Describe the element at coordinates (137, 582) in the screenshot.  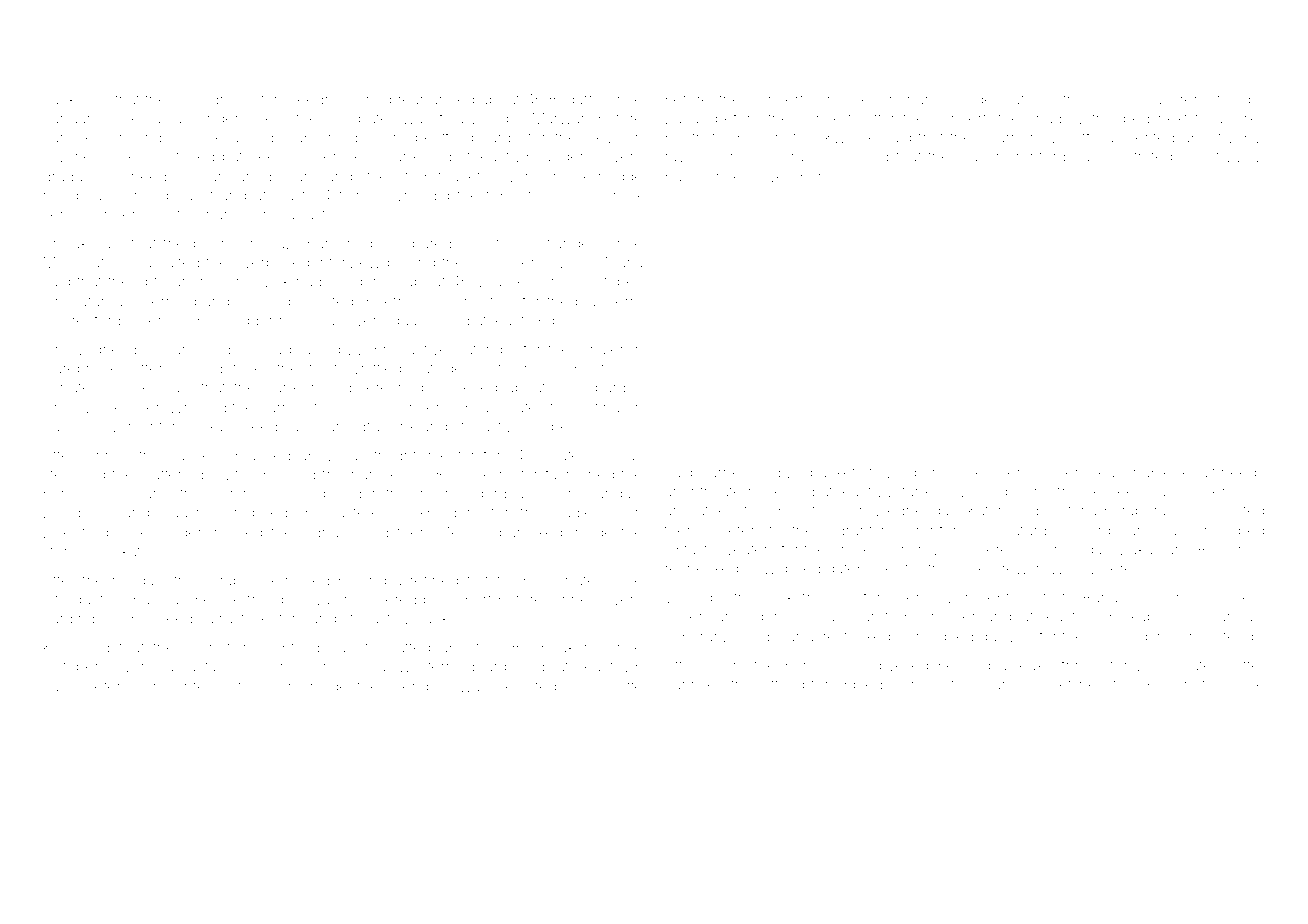
I see `holiday` at that location.
